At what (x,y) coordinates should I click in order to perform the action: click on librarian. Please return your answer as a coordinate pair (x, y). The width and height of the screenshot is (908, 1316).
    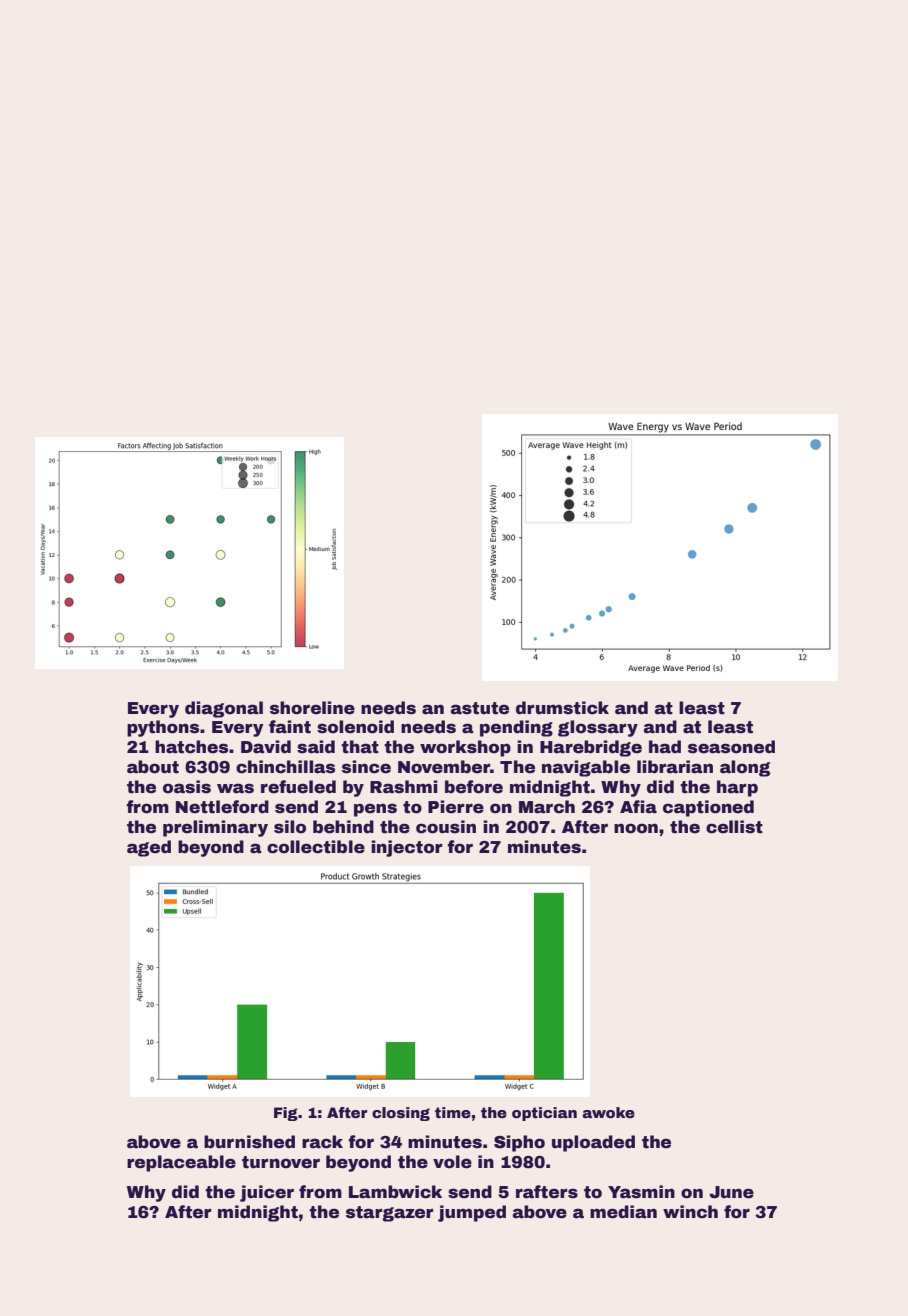
    Looking at the image, I should click on (675, 767).
